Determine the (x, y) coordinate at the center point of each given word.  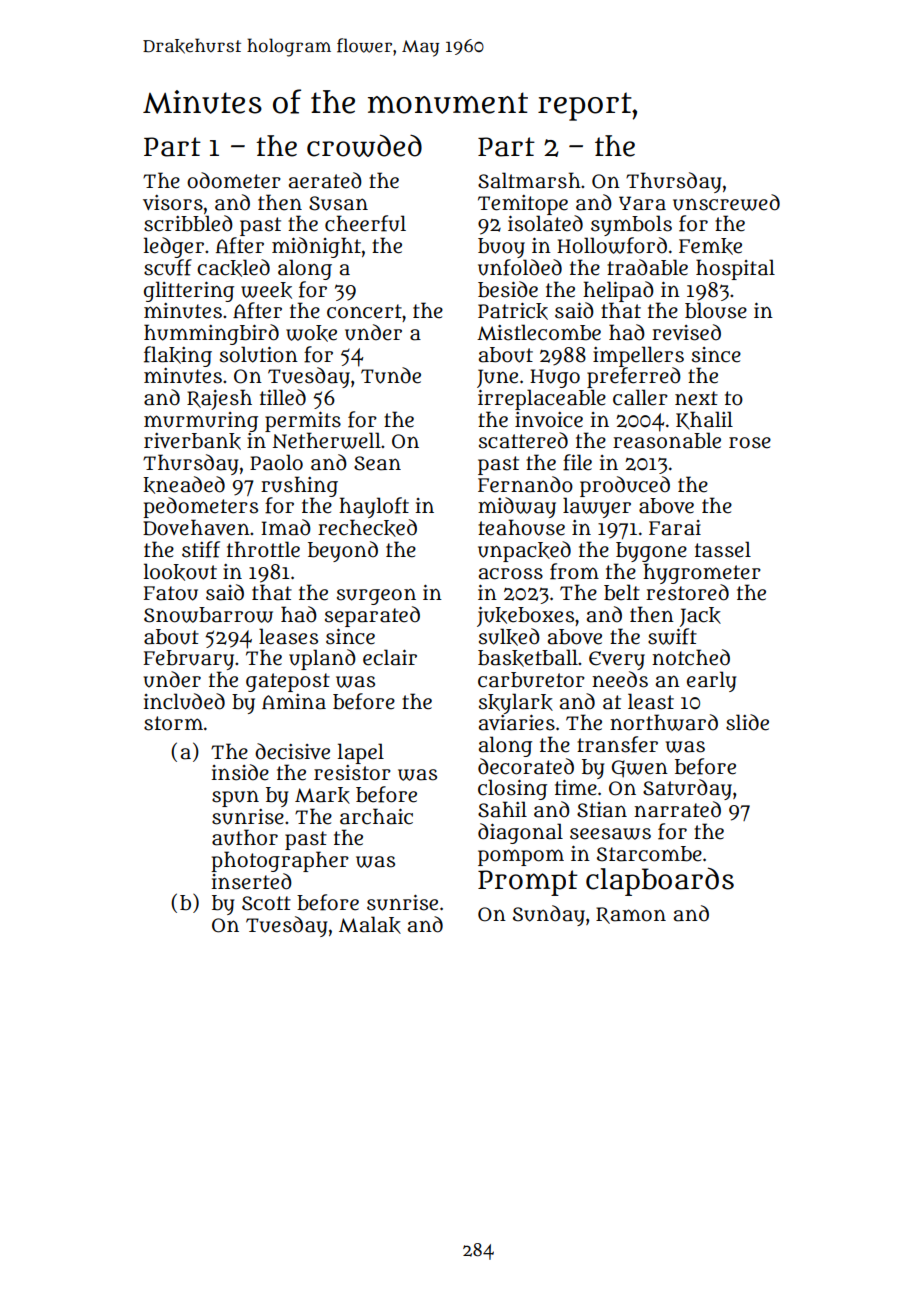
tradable (647, 267)
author (245, 837)
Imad (286, 527)
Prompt (528, 883)
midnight (316, 247)
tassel (723, 549)
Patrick (513, 311)
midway (517, 507)
